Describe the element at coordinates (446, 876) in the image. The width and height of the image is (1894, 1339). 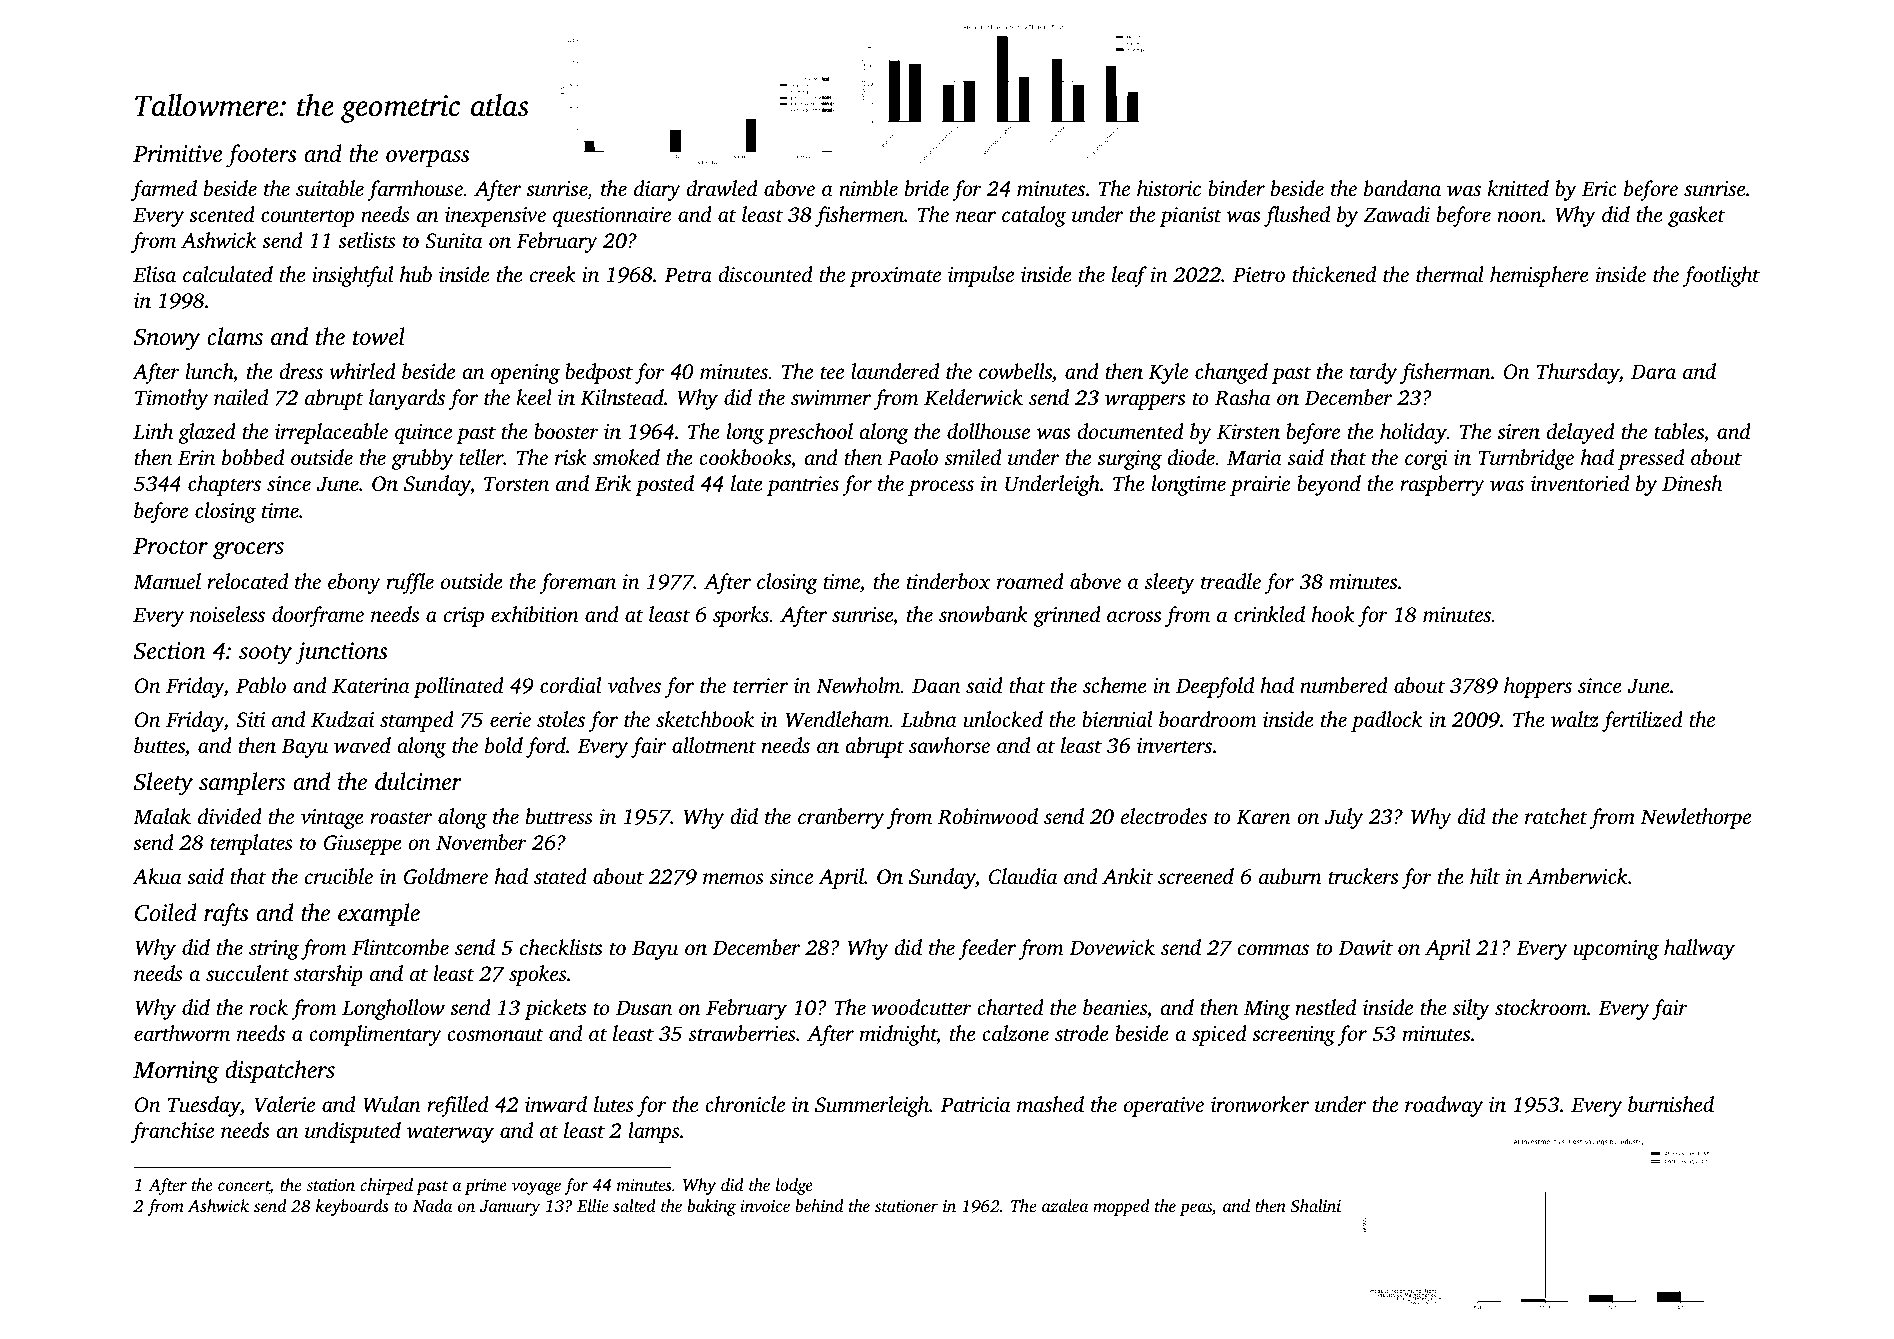
I see `Goldmere` at that location.
